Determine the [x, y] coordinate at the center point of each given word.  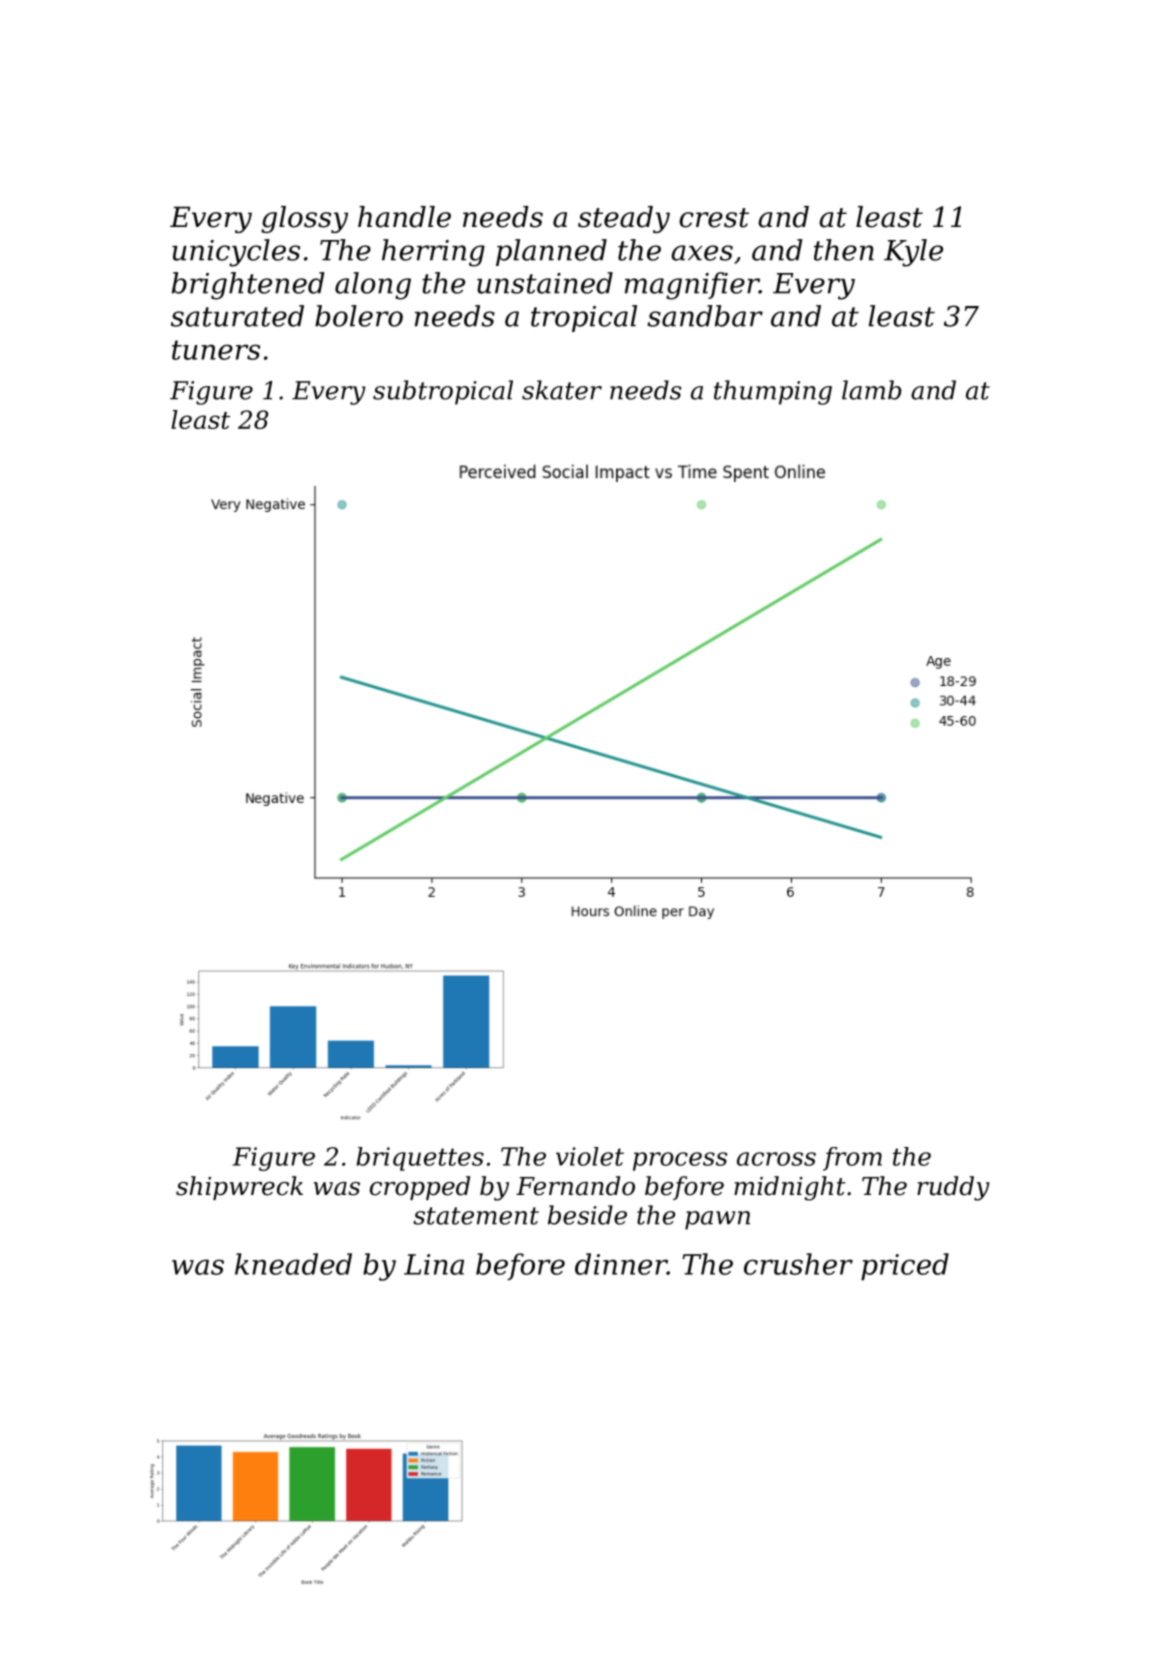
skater [562, 390]
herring [433, 253]
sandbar [705, 316]
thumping [773, 392]
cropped [420, 1188]
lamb [871, 390]
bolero [359, 316]
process [680, 1161]
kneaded [293, 1264]
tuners [216, 350]
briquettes [420, 1159]
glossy [304, 219]
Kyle [913, 253]
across [776, 1159]
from [852, 1159]
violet [590, 1156]
